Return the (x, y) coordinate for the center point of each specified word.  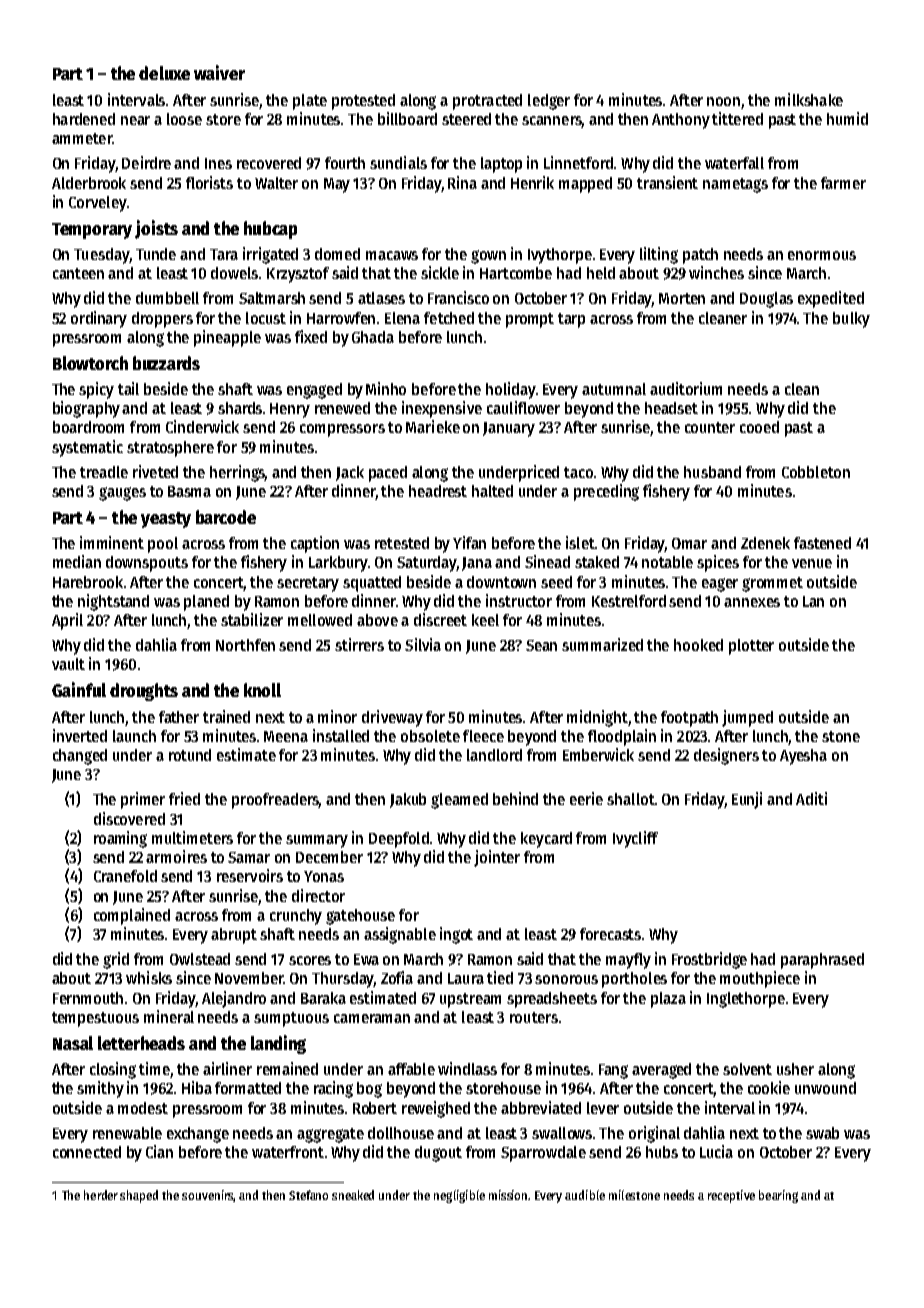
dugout (438, 1154)
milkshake (809, 99)
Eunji (747, 800)
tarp (571, 320)
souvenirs (208, 1196)
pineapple (227, 338)
